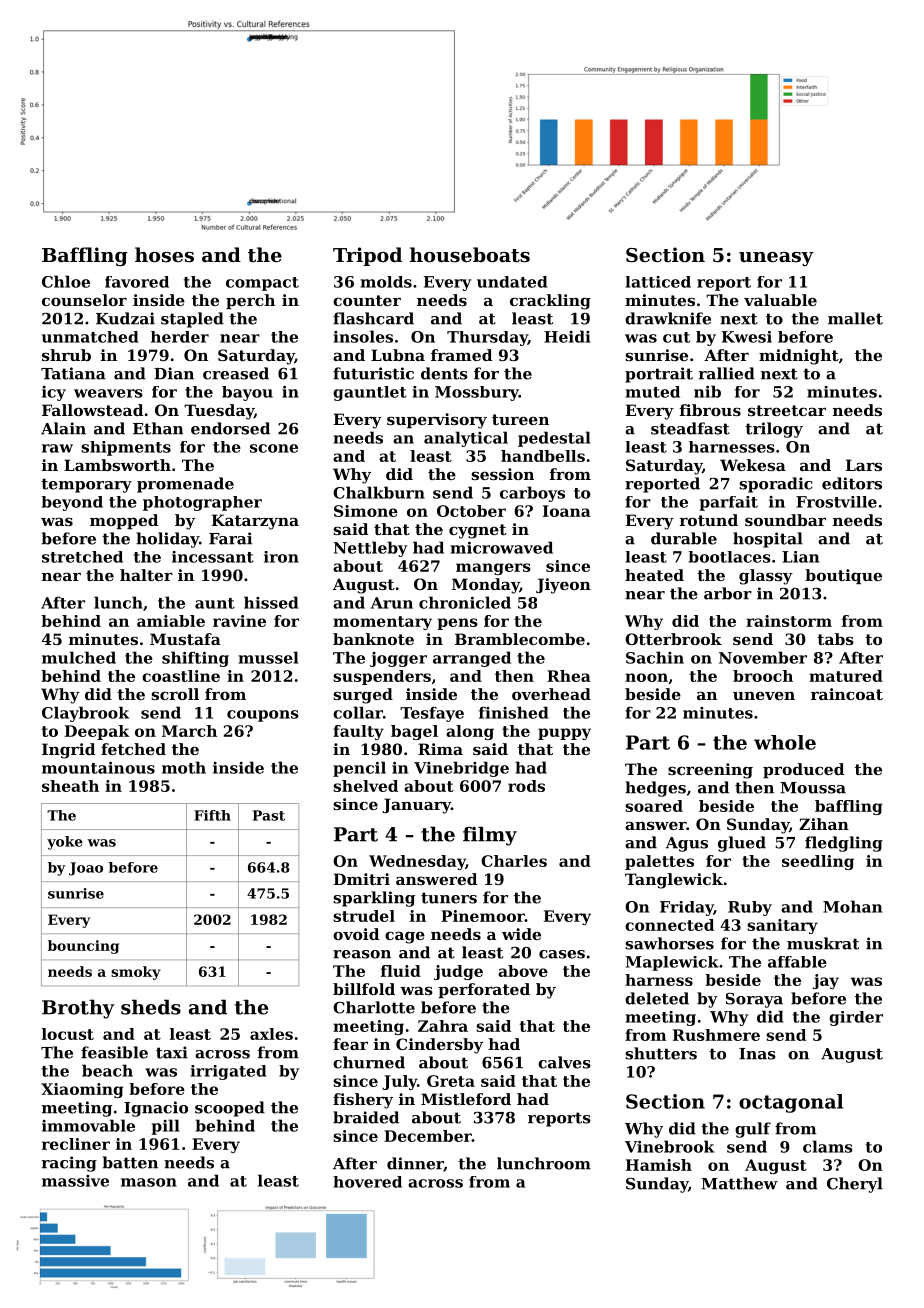 The height and width of the screenshot is (1308, 924). What do you see at coordinates (70, 786) in the screenshot?
I see `sheath` at bounding box center [70, 786].
